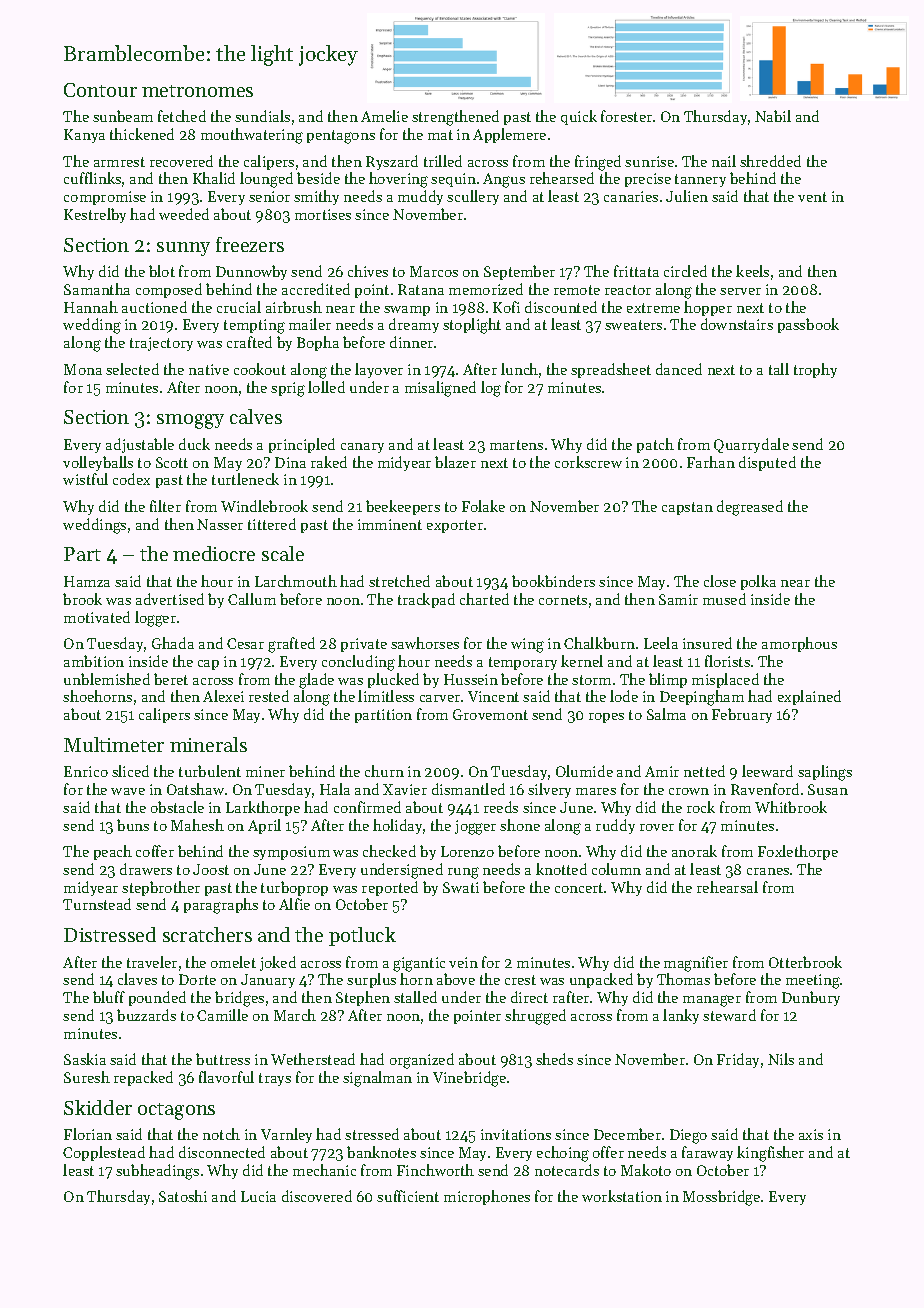  What do you see at coordinates (100, 90) in the screenshot?
I see `Contour` at bounding box center [100, 90].
